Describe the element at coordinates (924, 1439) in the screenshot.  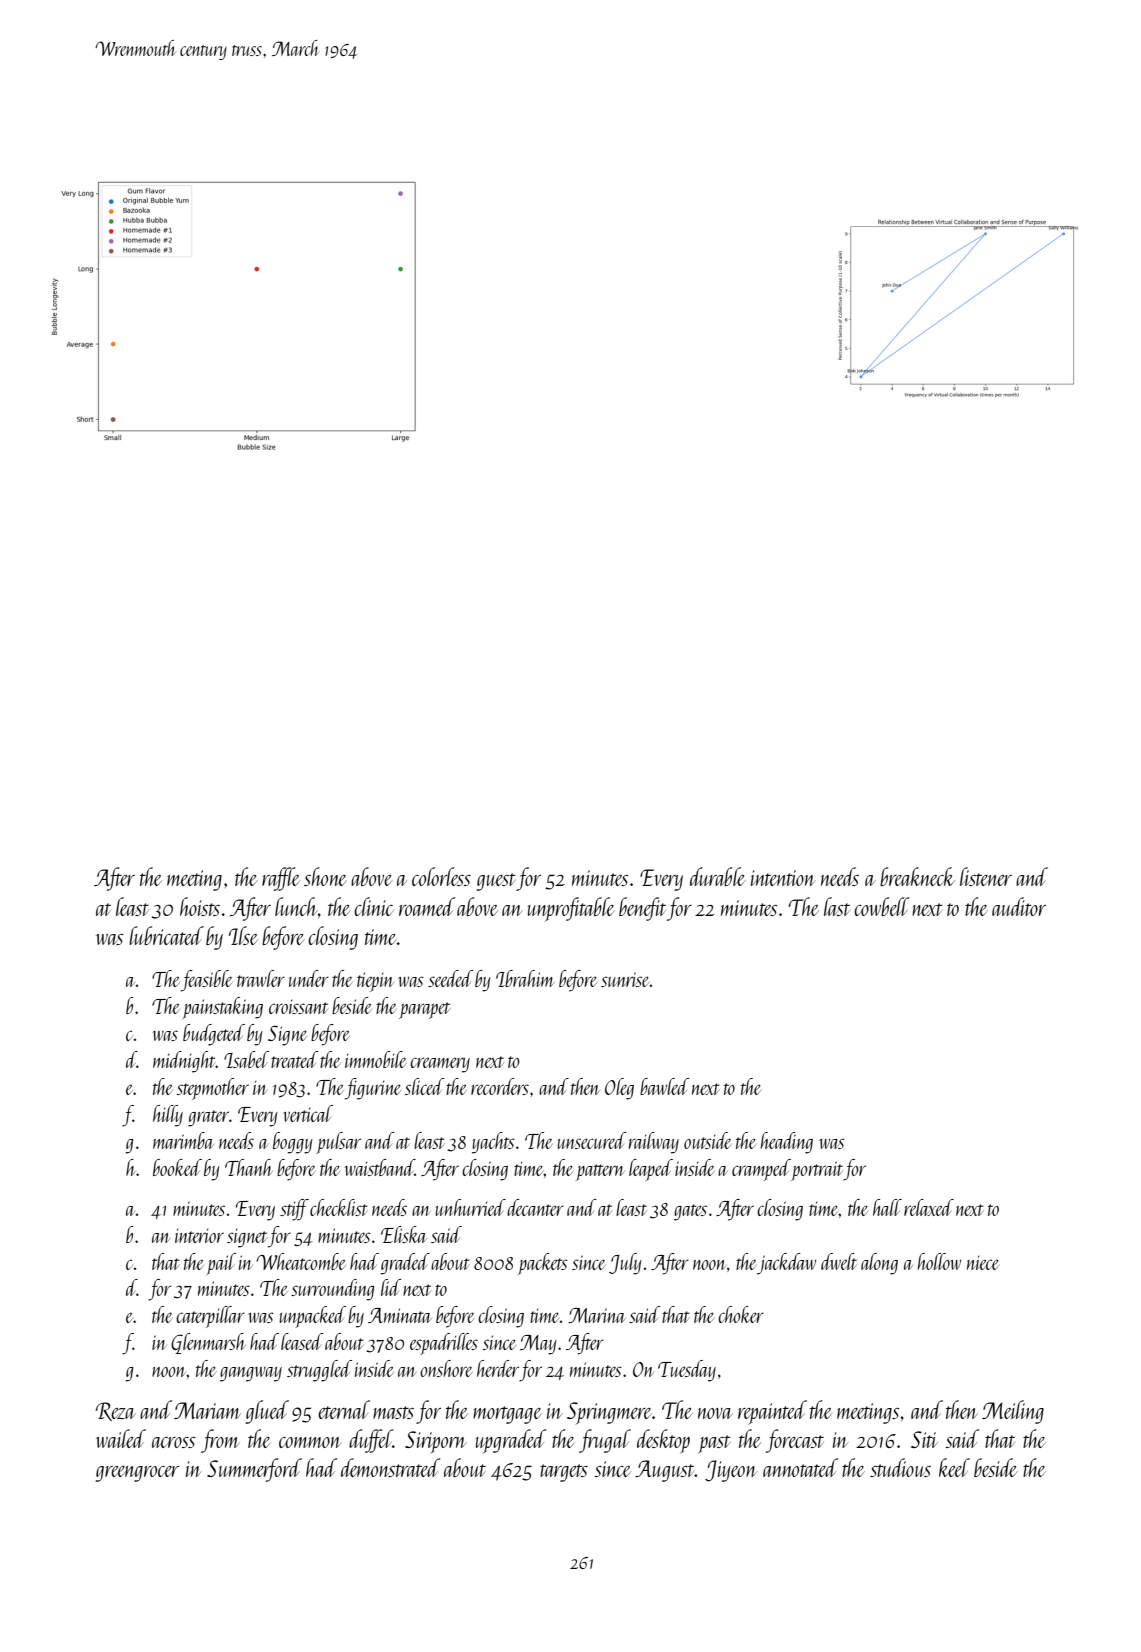
I see `Siti` at that location.
